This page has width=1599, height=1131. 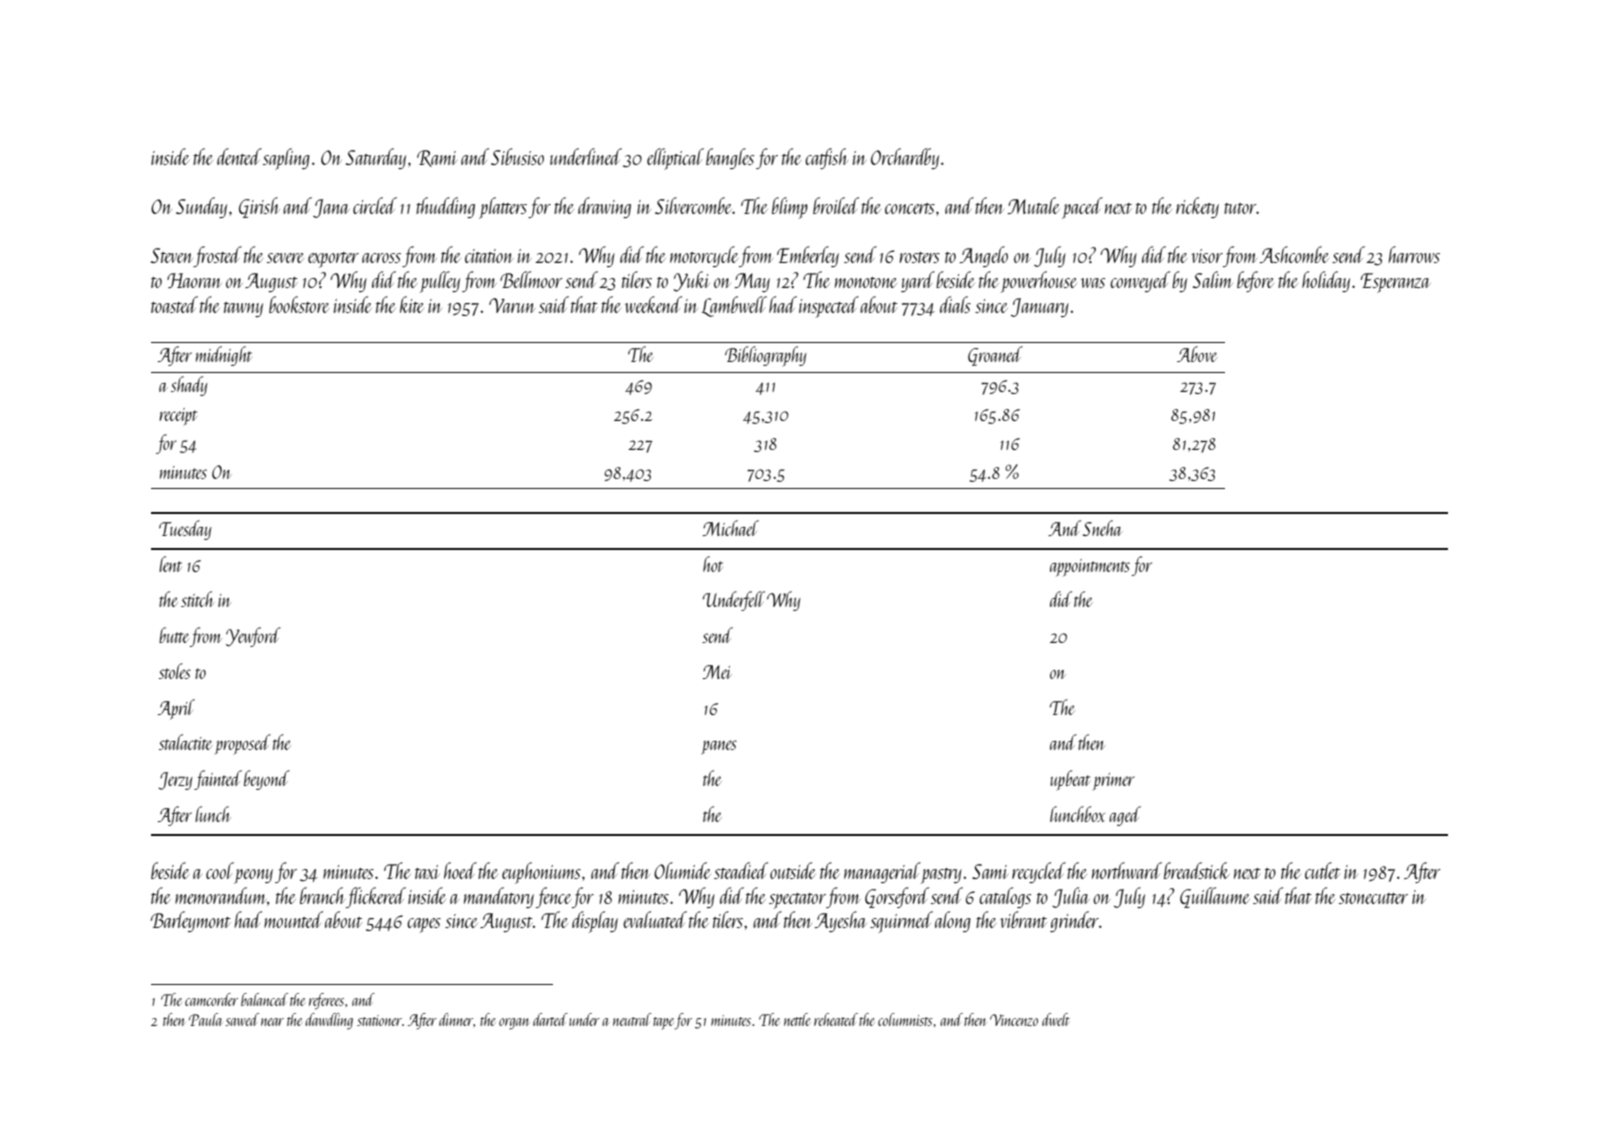 I want to click on bangles, so click(x=730, y=158).
